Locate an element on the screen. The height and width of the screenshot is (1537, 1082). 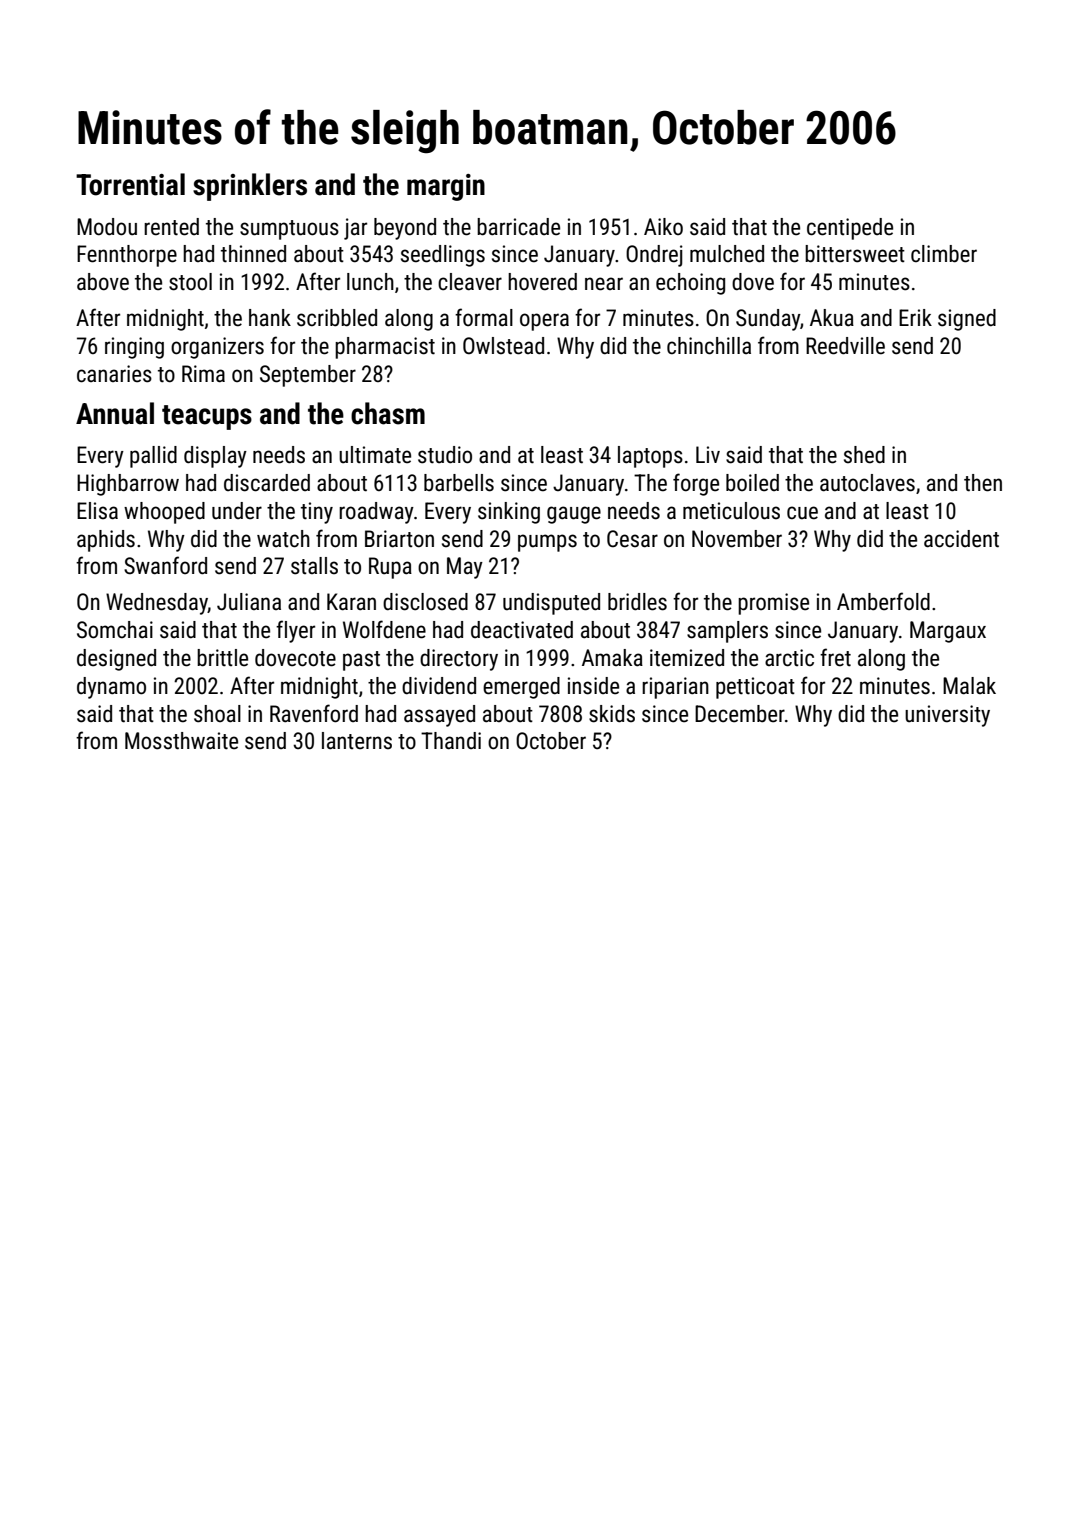
formal is located at coordinates (484, 317).
